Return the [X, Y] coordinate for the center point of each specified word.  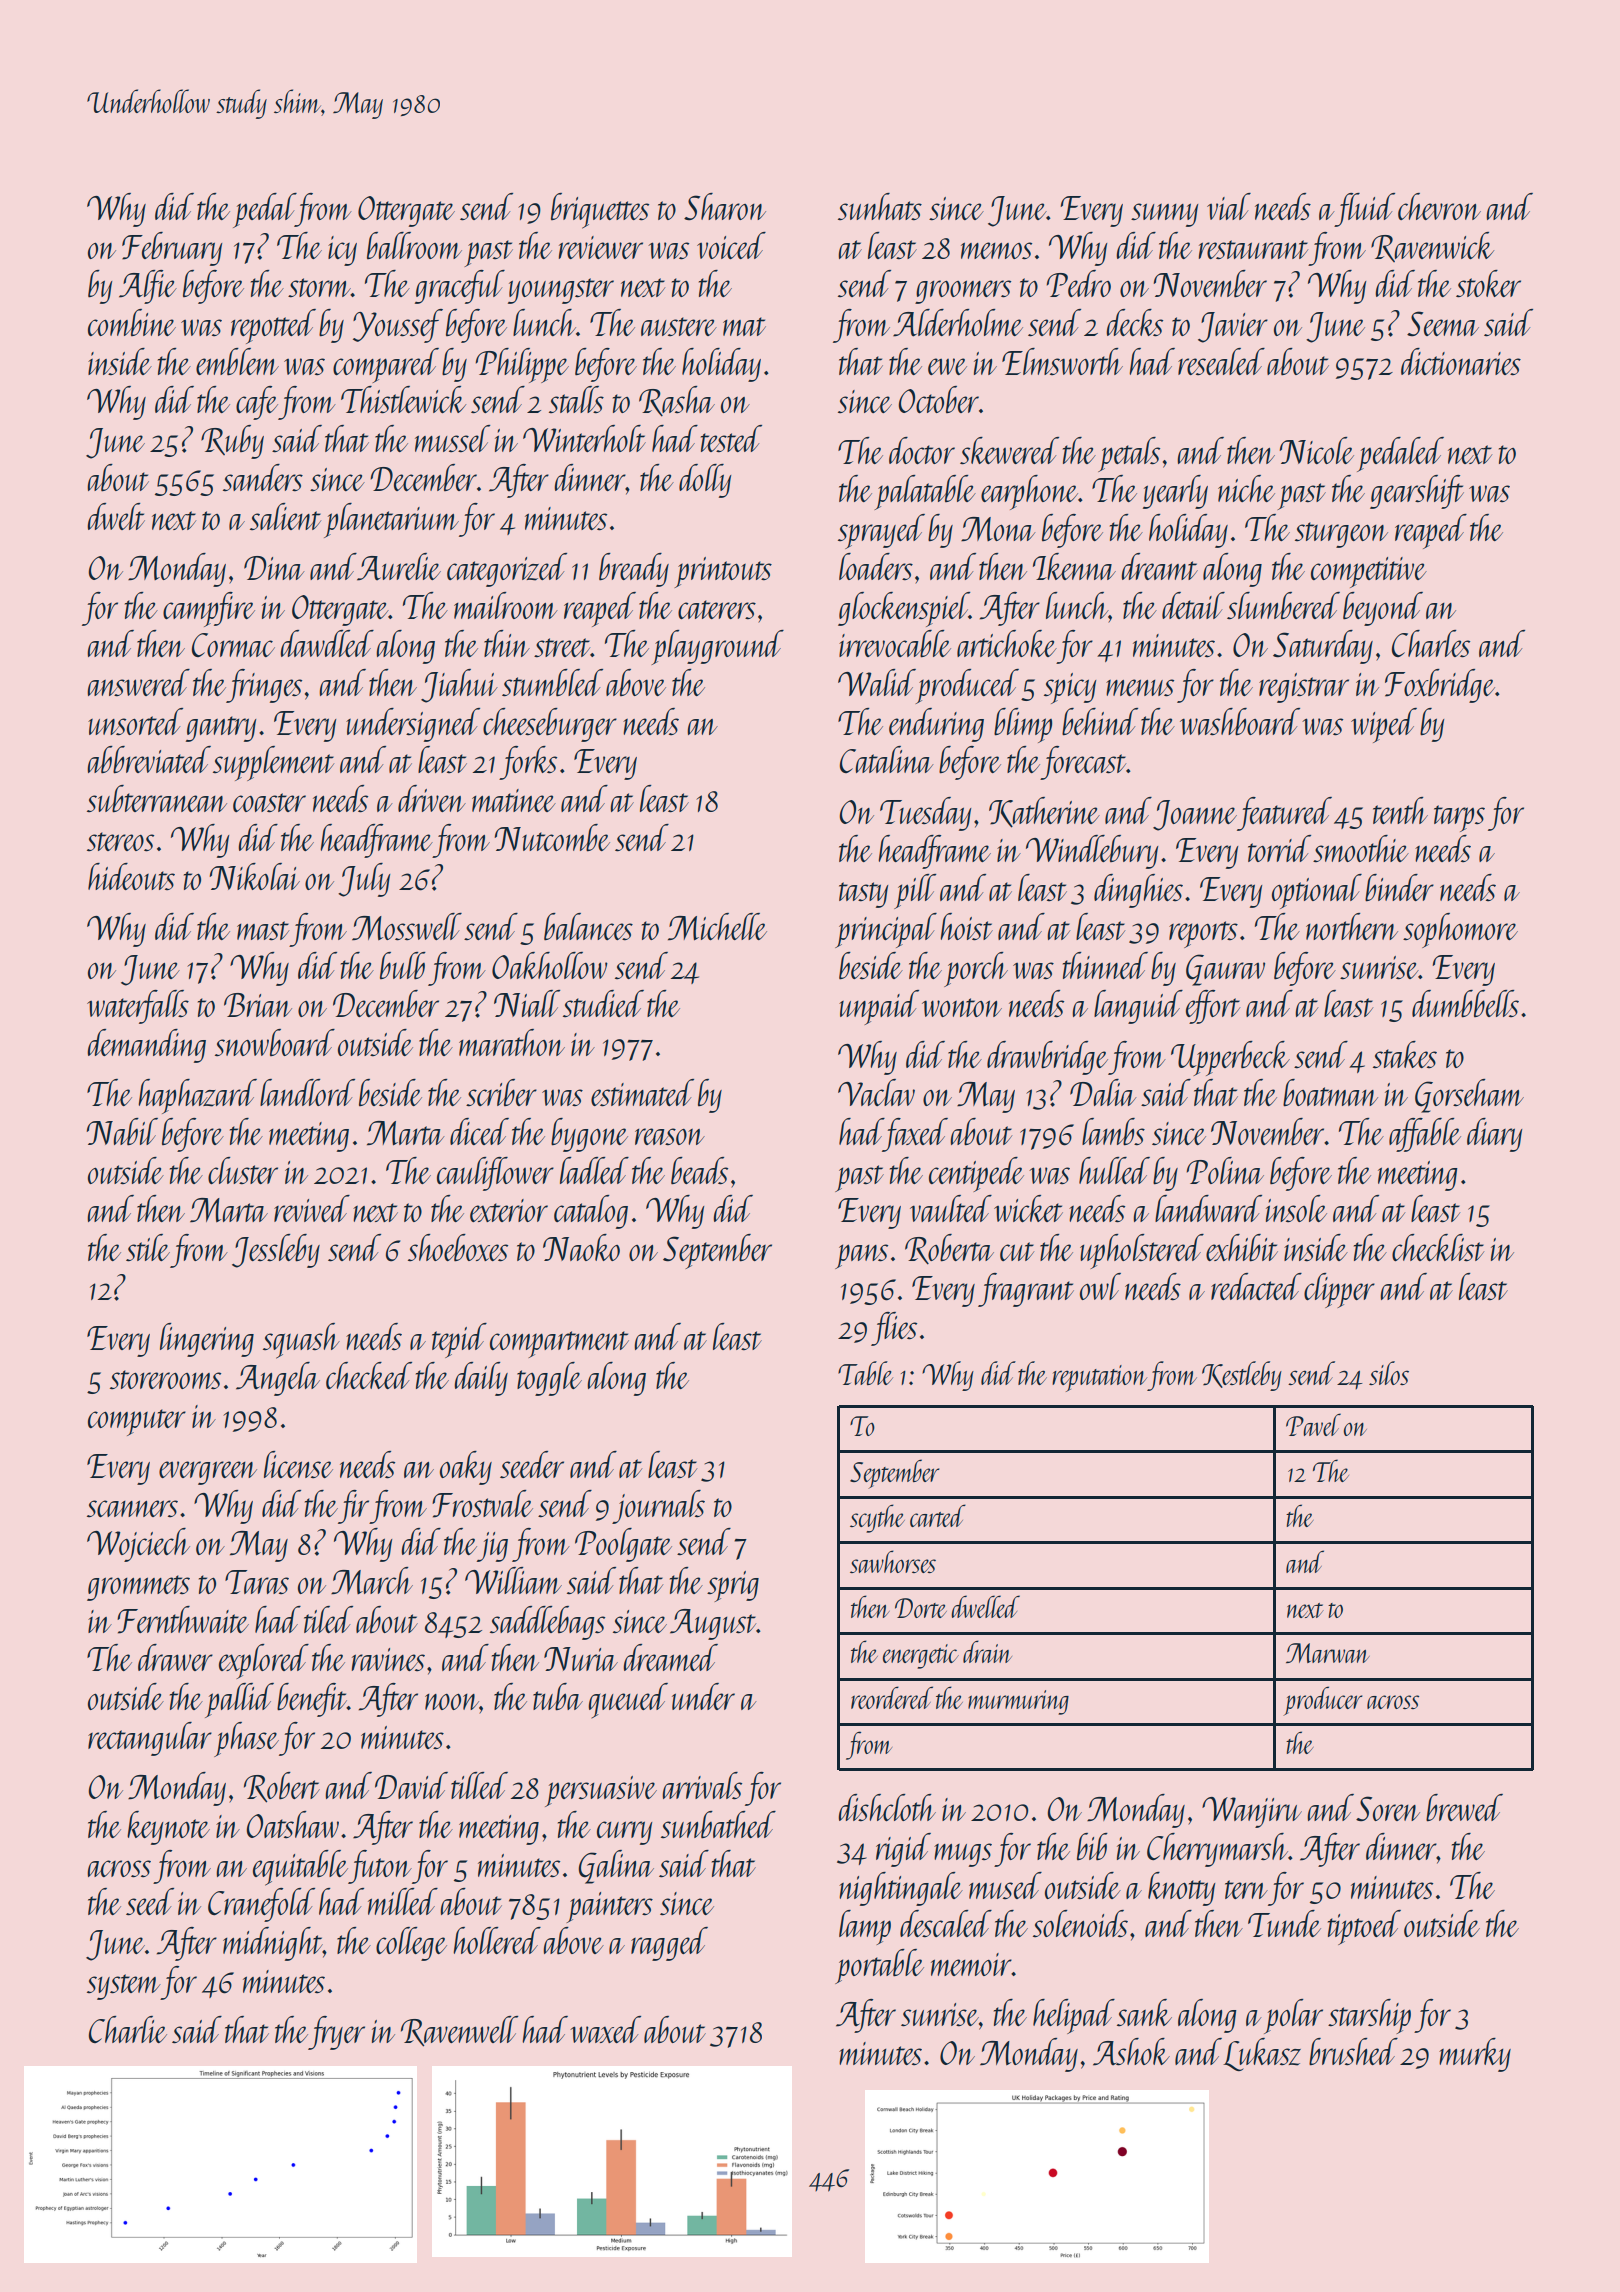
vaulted [951, 1208]
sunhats [880, 206]
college [411, 1944]
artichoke [1006, 643]
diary [1494, 1135]
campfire [209, 609]
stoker [1488, 284]
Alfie [148, 287]
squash [301, 1341]
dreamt [1160, 566]
